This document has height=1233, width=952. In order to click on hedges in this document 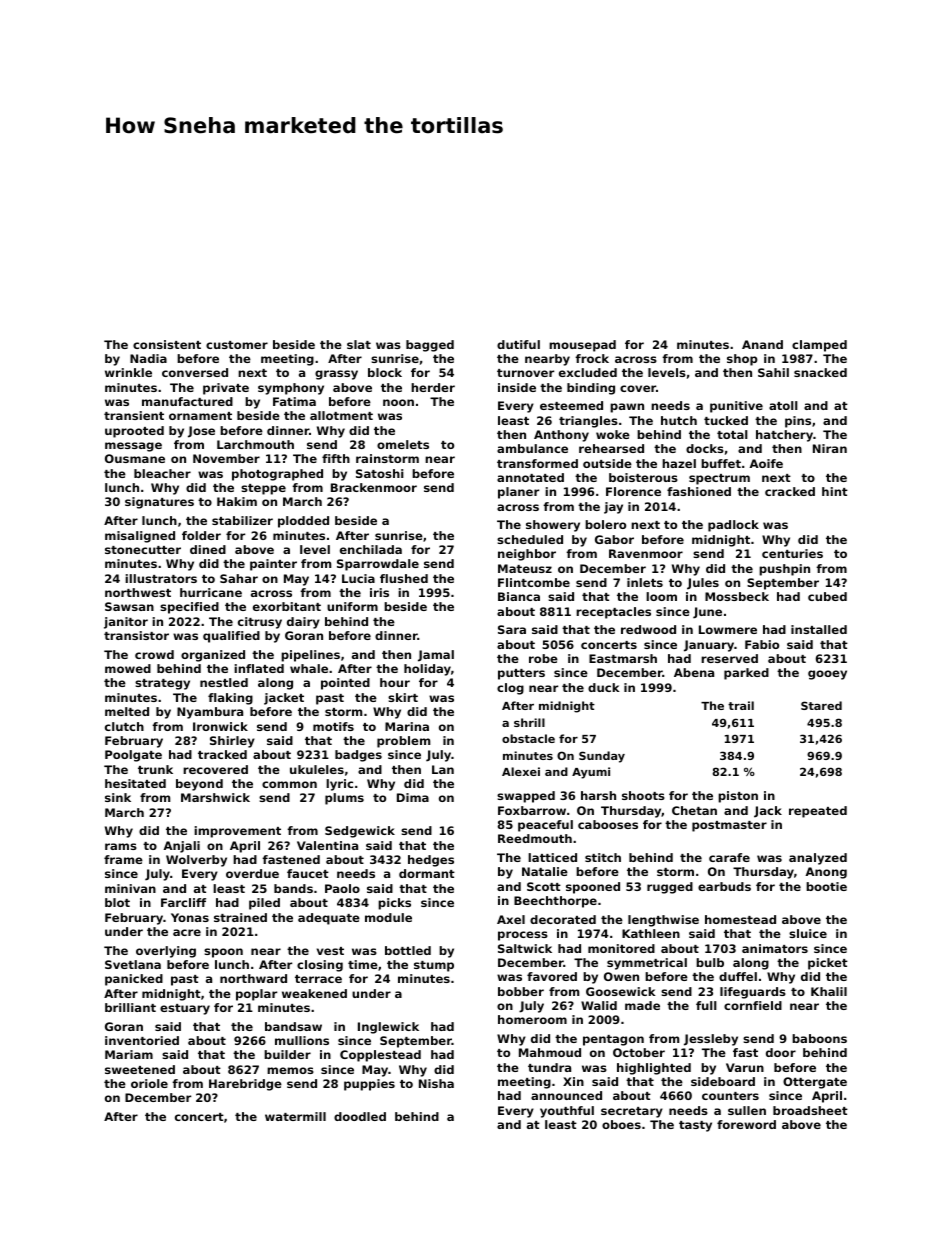, I will do `click(431, 861)`.
